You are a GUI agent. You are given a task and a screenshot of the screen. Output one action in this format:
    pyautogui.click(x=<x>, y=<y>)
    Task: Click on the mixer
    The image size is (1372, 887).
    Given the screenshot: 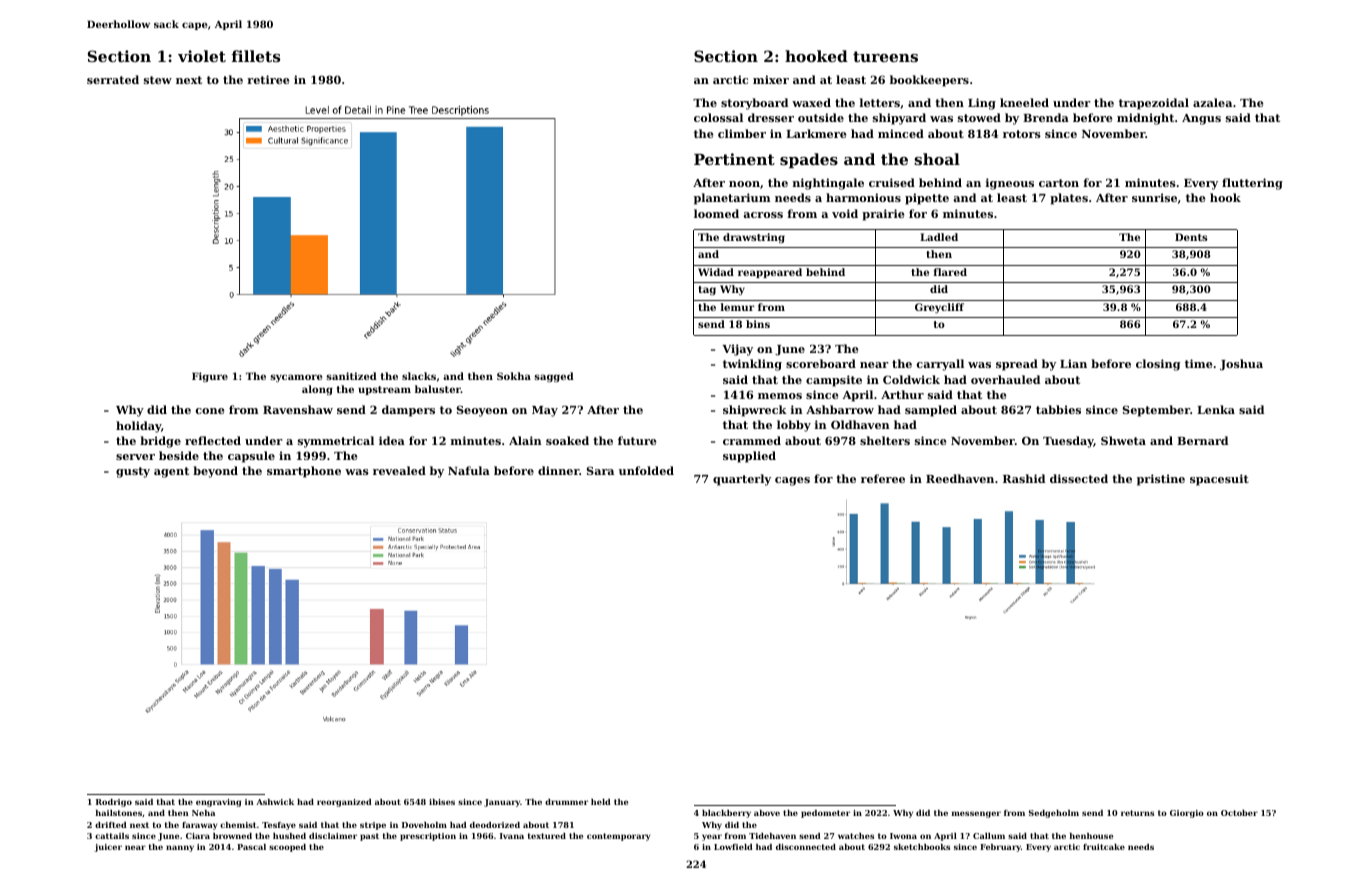 What is the action you would take?
    pyautogui.click(x=771, y=79)
